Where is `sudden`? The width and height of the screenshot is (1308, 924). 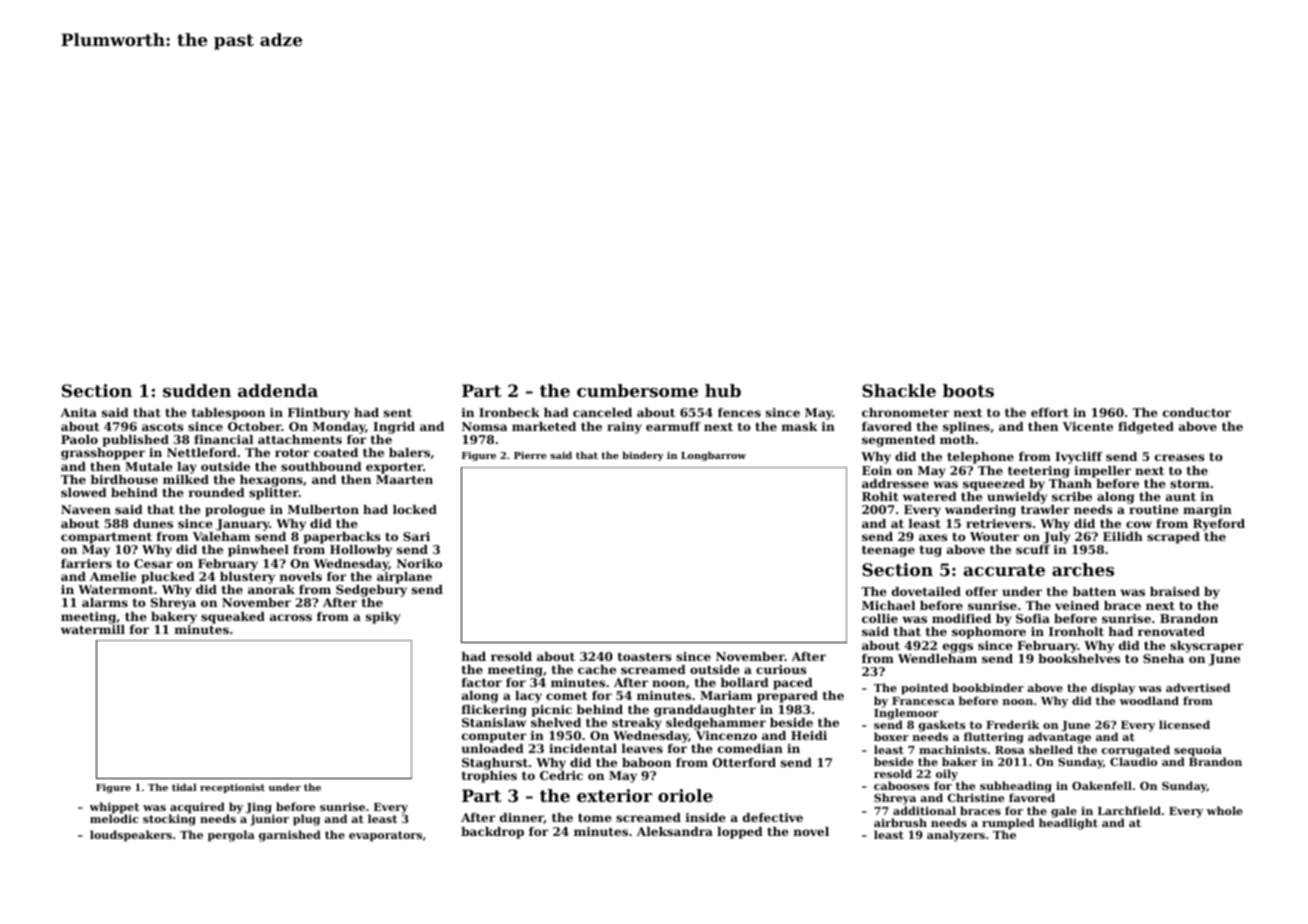 sudden is located at coordinates (197, 390).
